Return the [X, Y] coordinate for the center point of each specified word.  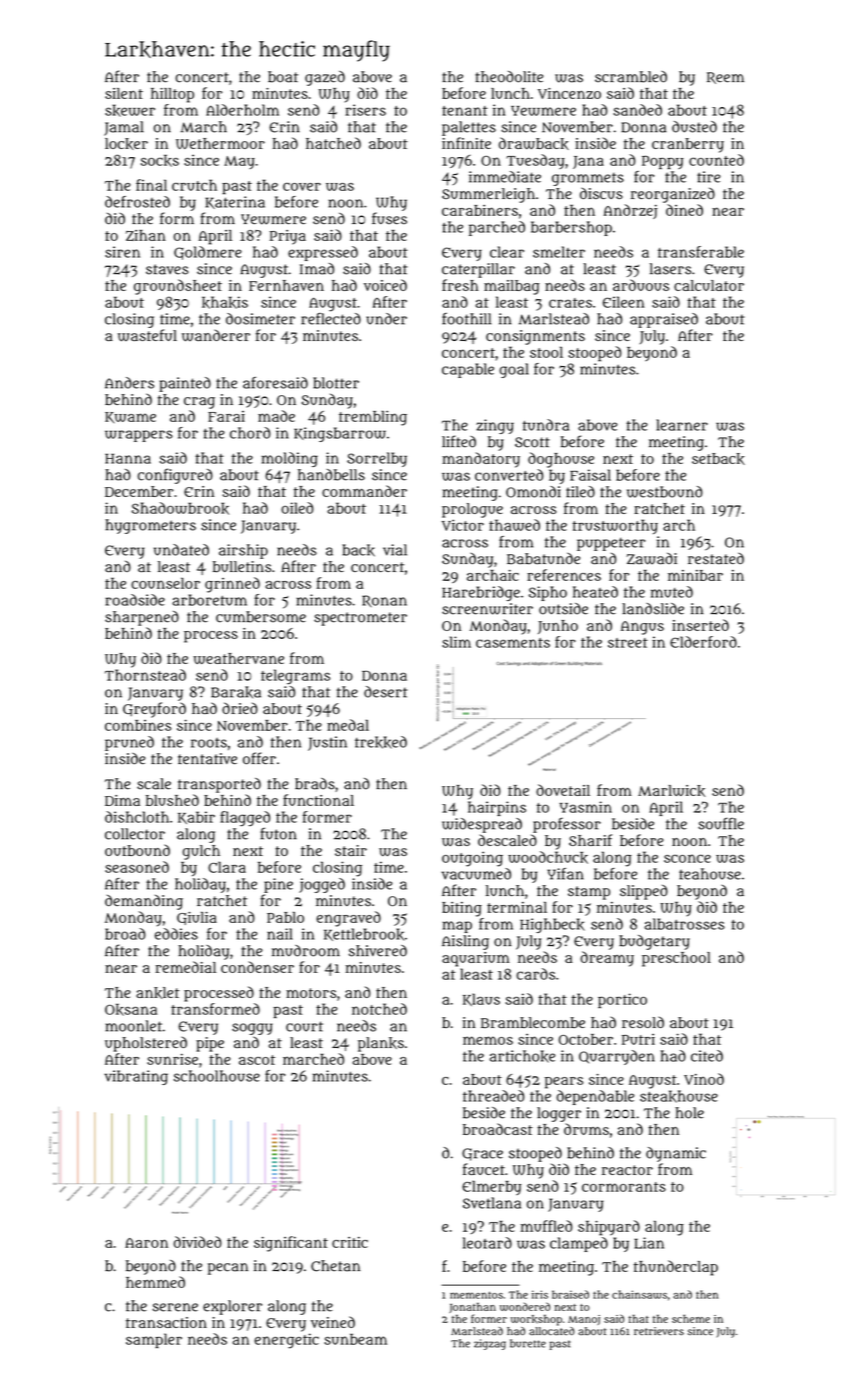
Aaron [146, 1243]
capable [468, 370]
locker [126, 144]
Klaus [481, 999]
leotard [487, 1243]
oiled [297, 508]
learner [682, 425]
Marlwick [671, 791]
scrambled [631, 77]
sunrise [172, 1059]
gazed [325, 78]
